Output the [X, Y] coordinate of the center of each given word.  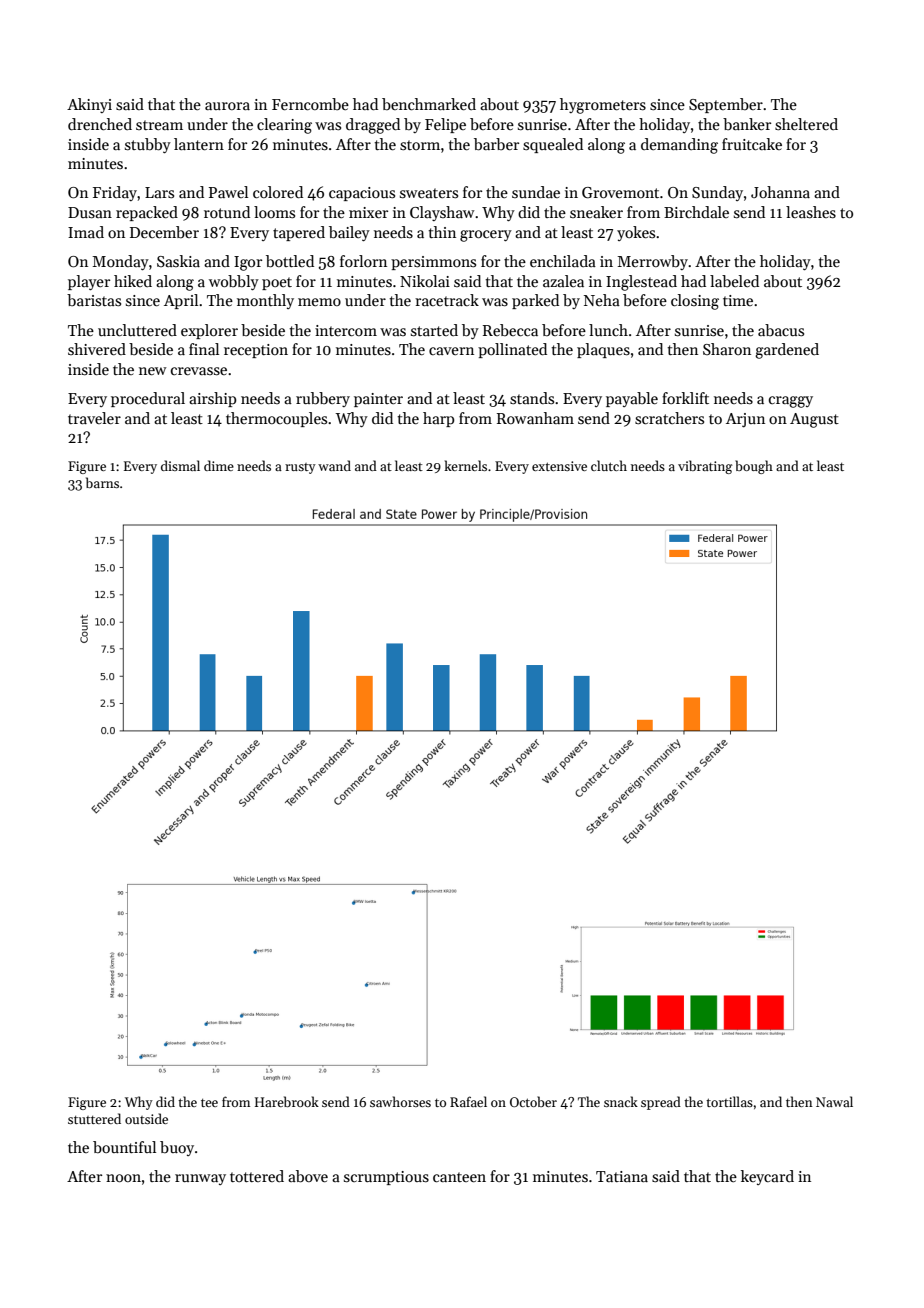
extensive [559, 466]
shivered [97, 349]
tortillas [729, 1101]
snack [621, 1101]
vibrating [705, 467]
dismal [180, 465]
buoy [177, 1148]
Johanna [780, 192]
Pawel [228, 192]
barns [102, 482]
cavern [451, 351]
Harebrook [287, 1101]
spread [661, 1103]
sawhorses [400, 1101]
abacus [781, 330]
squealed [553, 145]
